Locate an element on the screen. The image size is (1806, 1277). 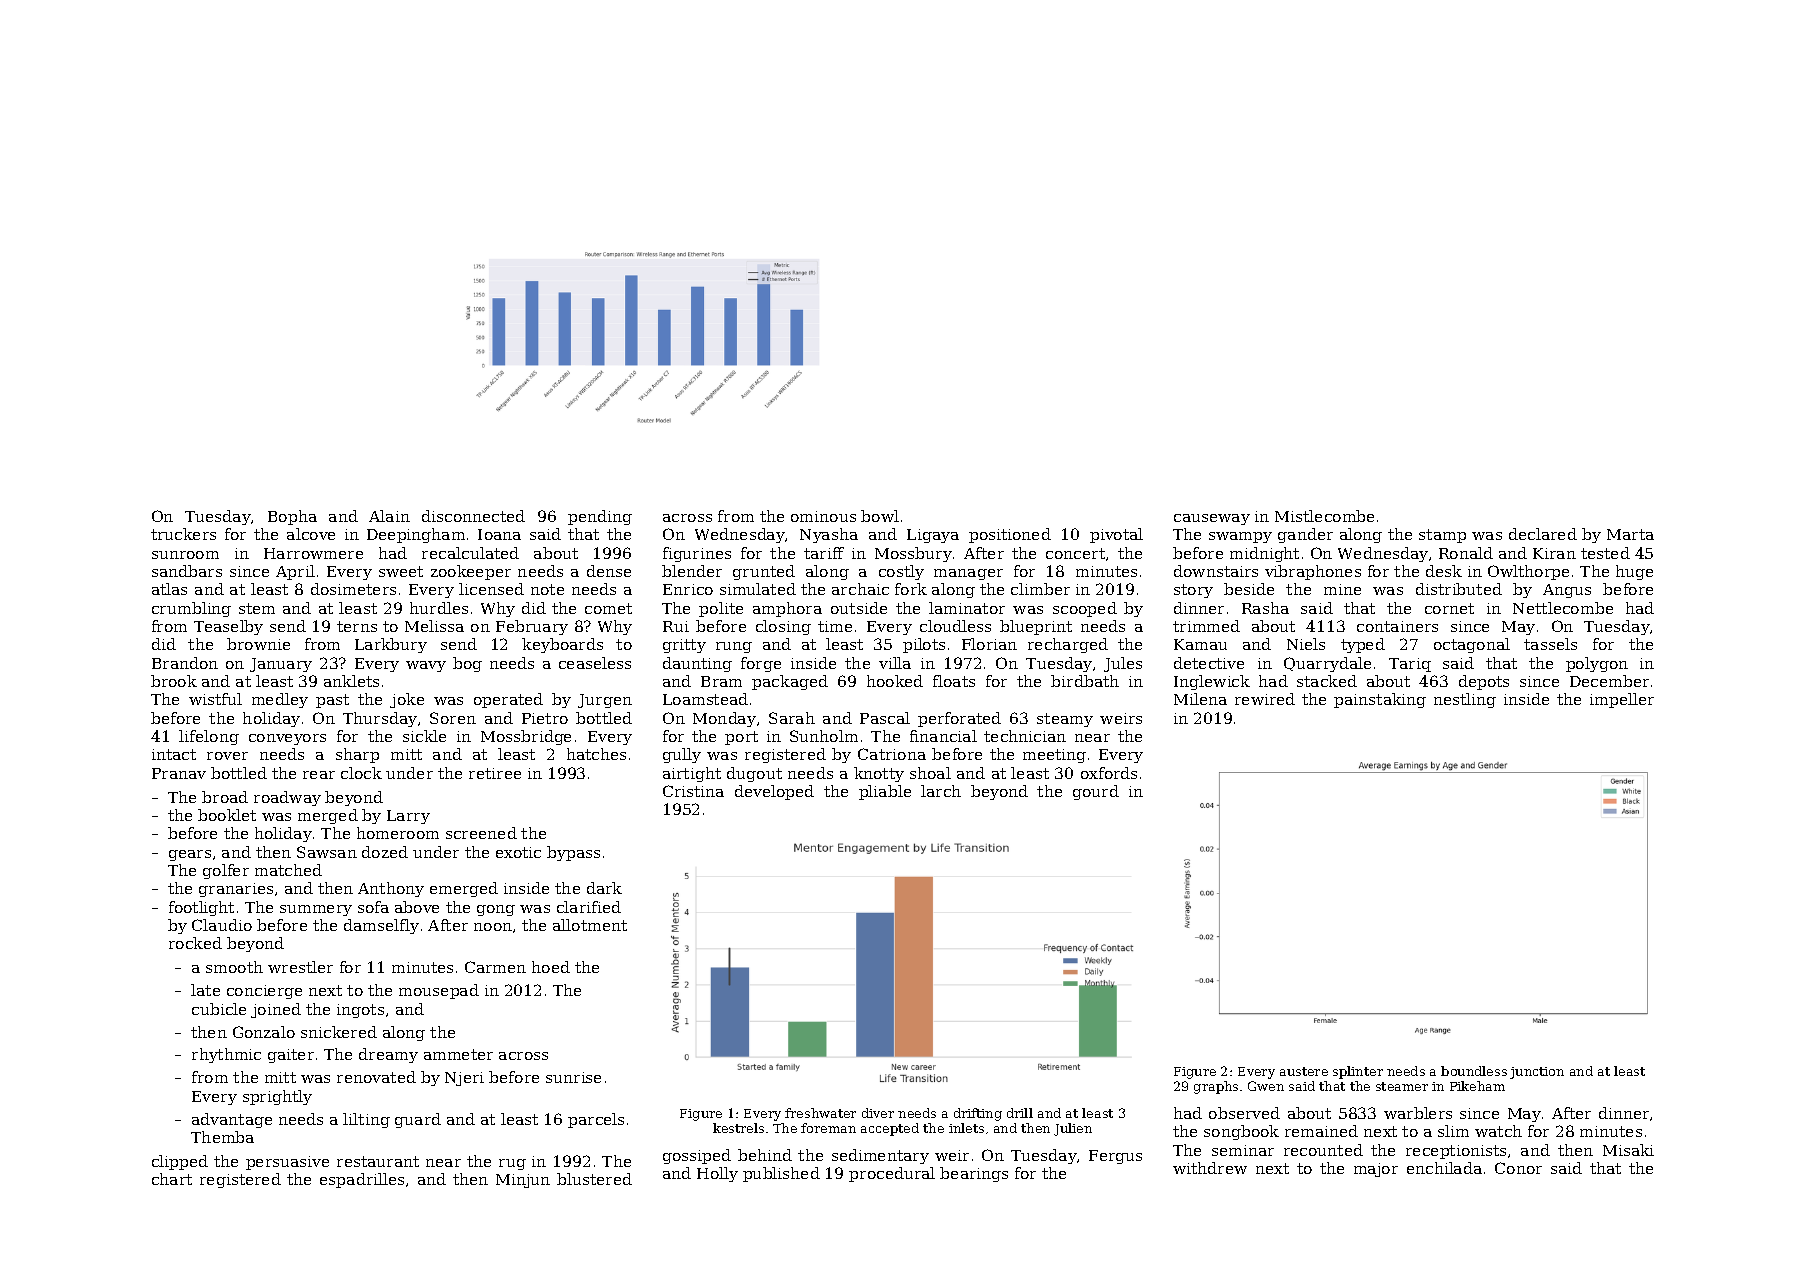
ominous is located at coordinates (823, 516).
